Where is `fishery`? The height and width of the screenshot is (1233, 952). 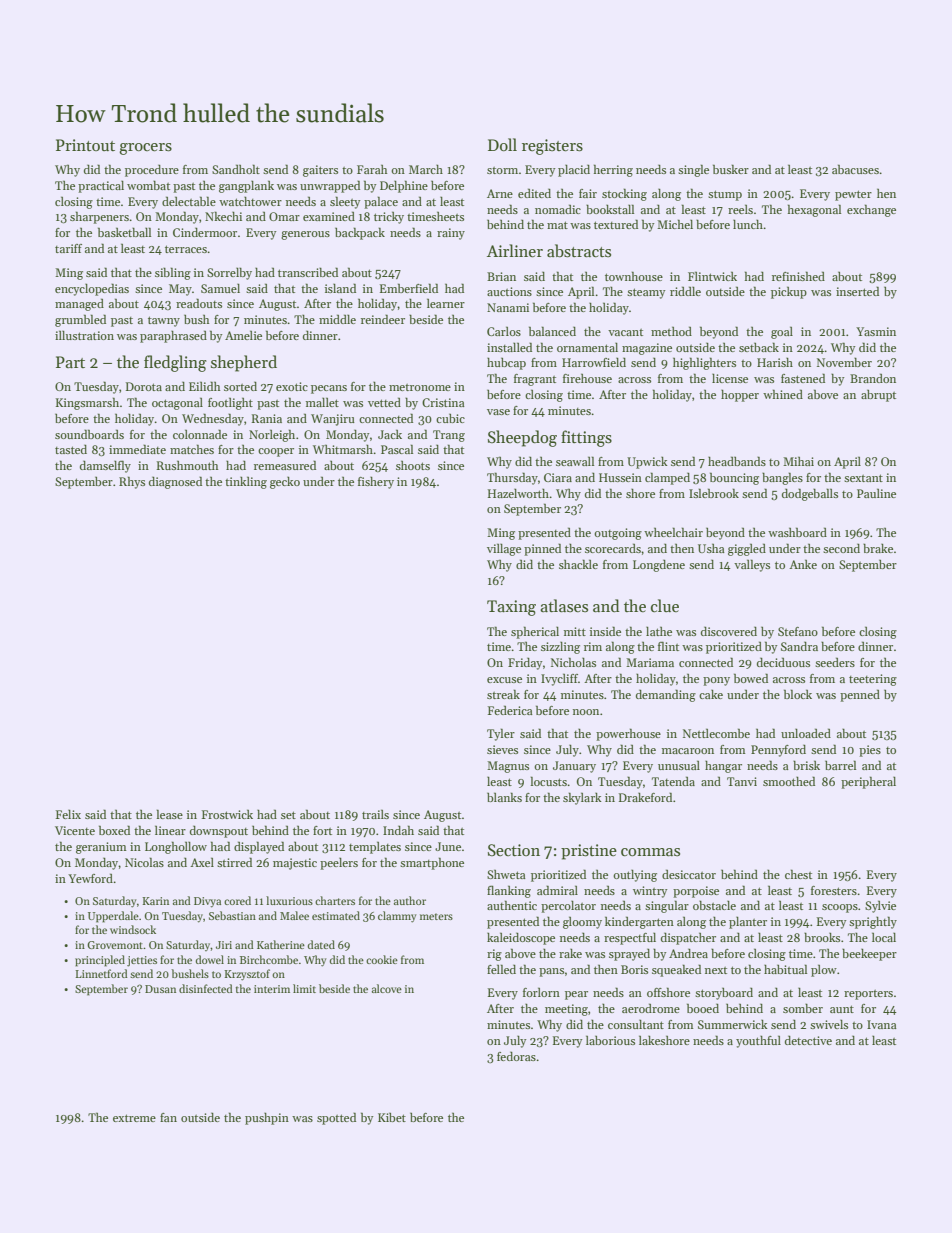 fishery is located at coordinates (376, 482).
